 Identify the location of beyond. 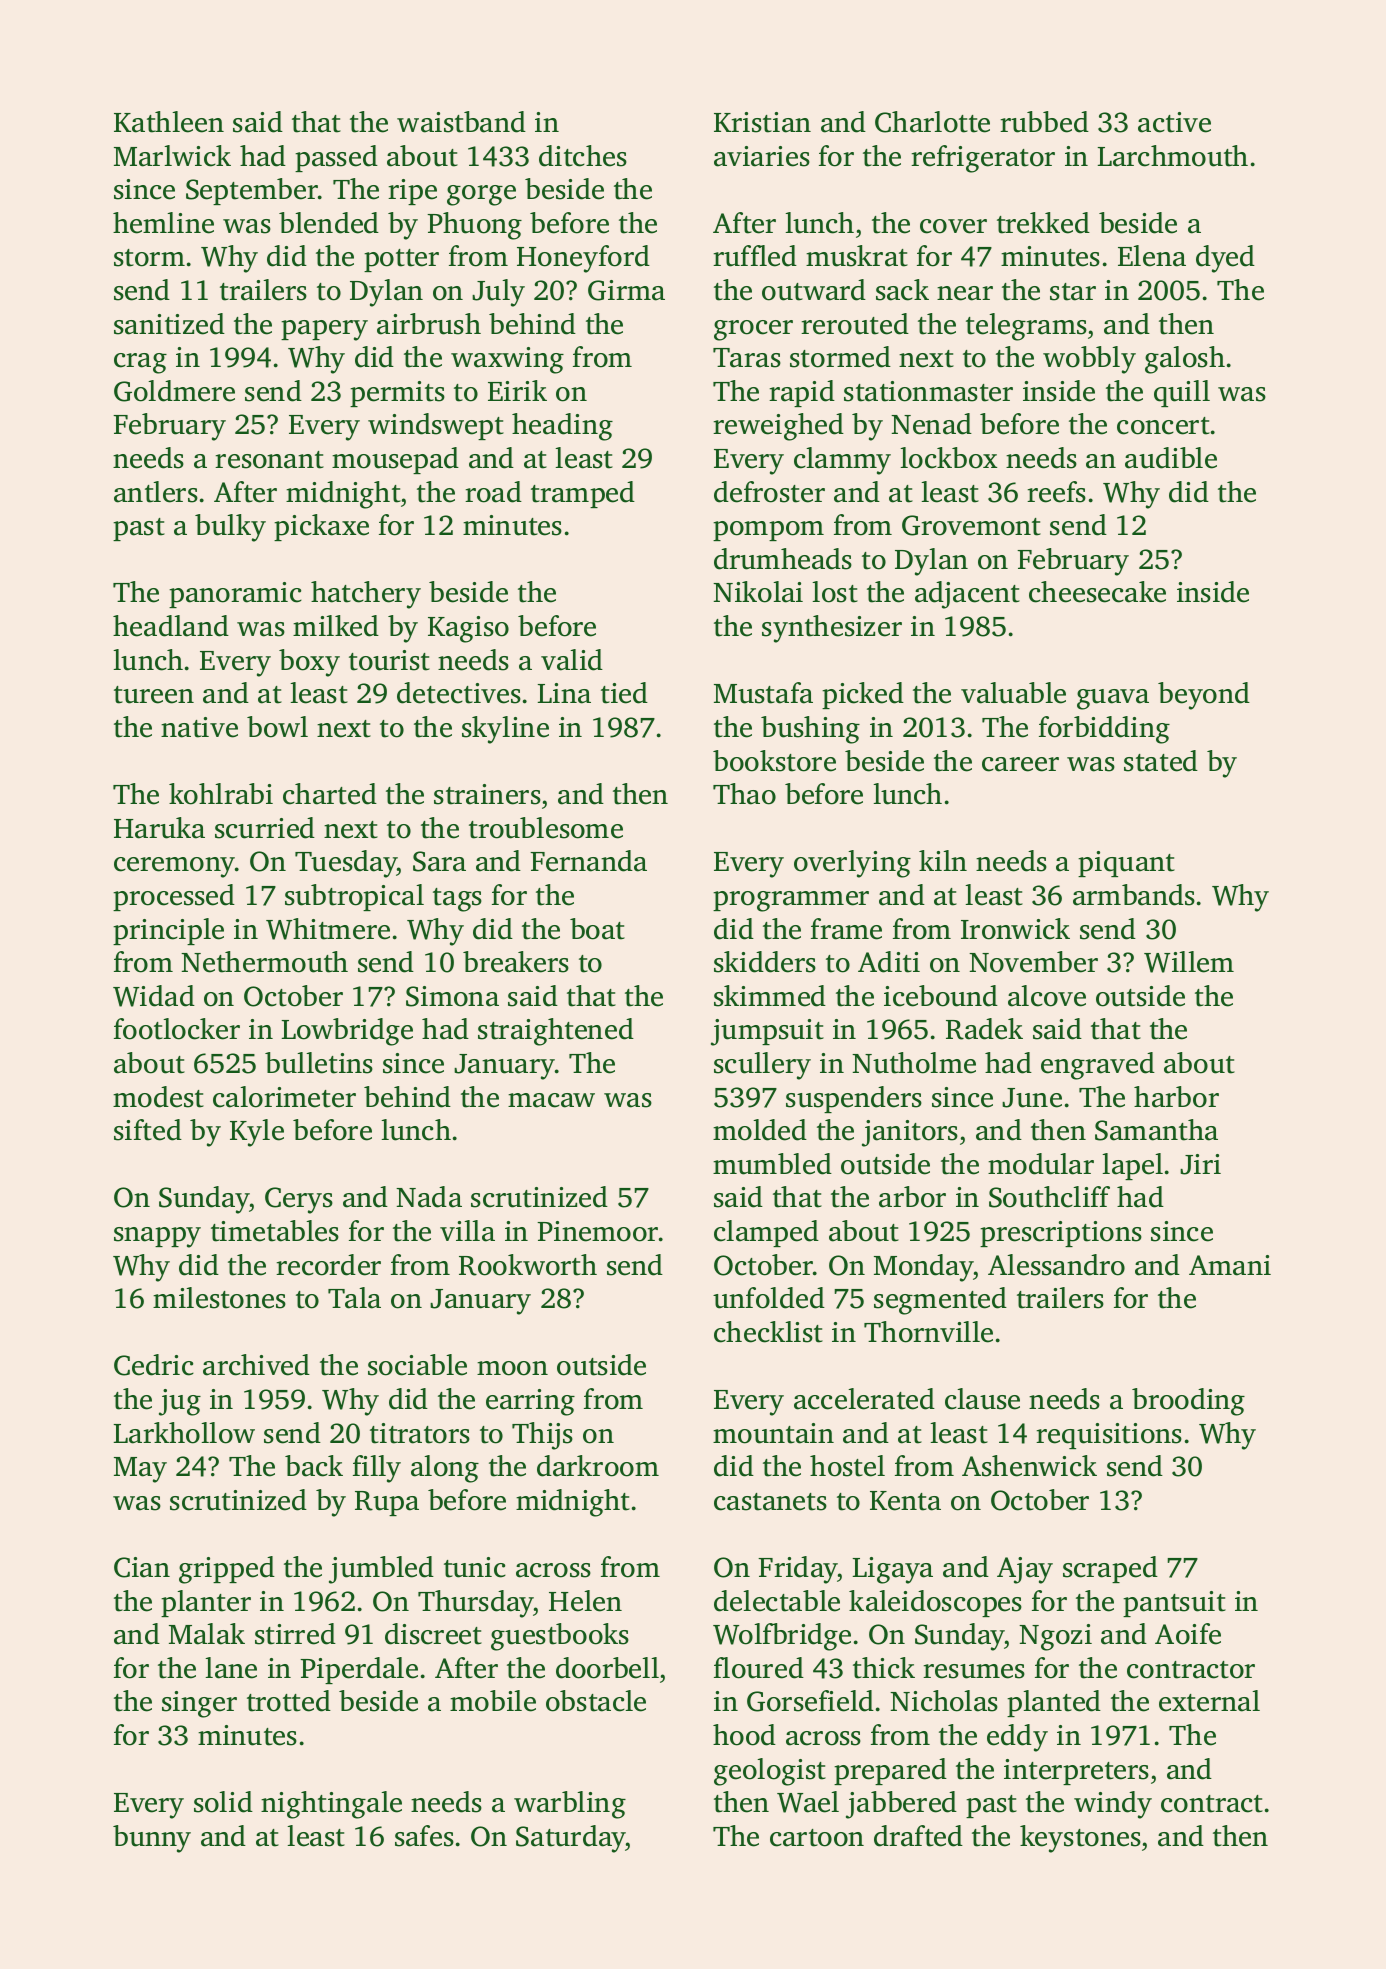
(1204, 696).
